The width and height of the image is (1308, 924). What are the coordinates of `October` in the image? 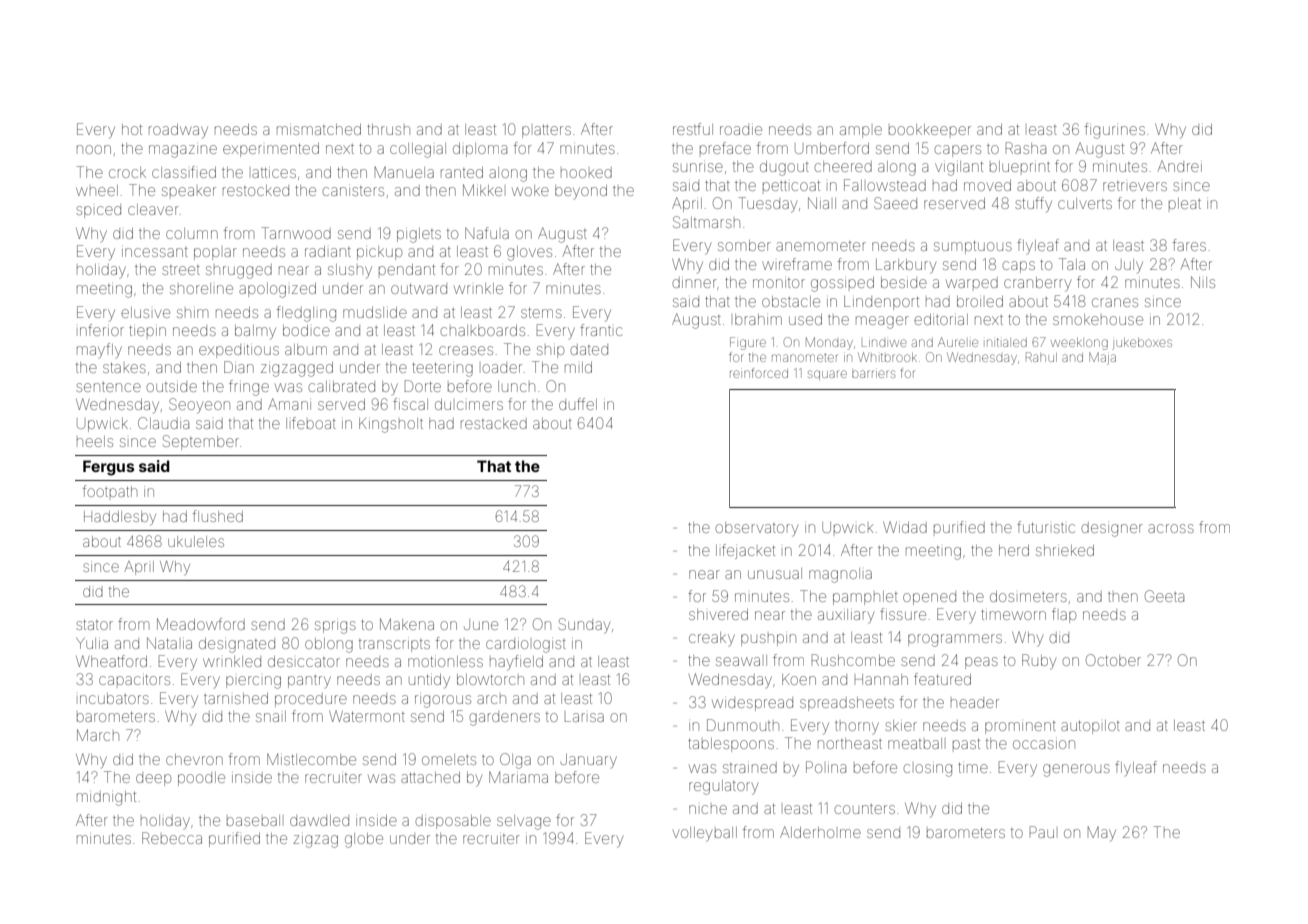 It's located at (1113, 660).
